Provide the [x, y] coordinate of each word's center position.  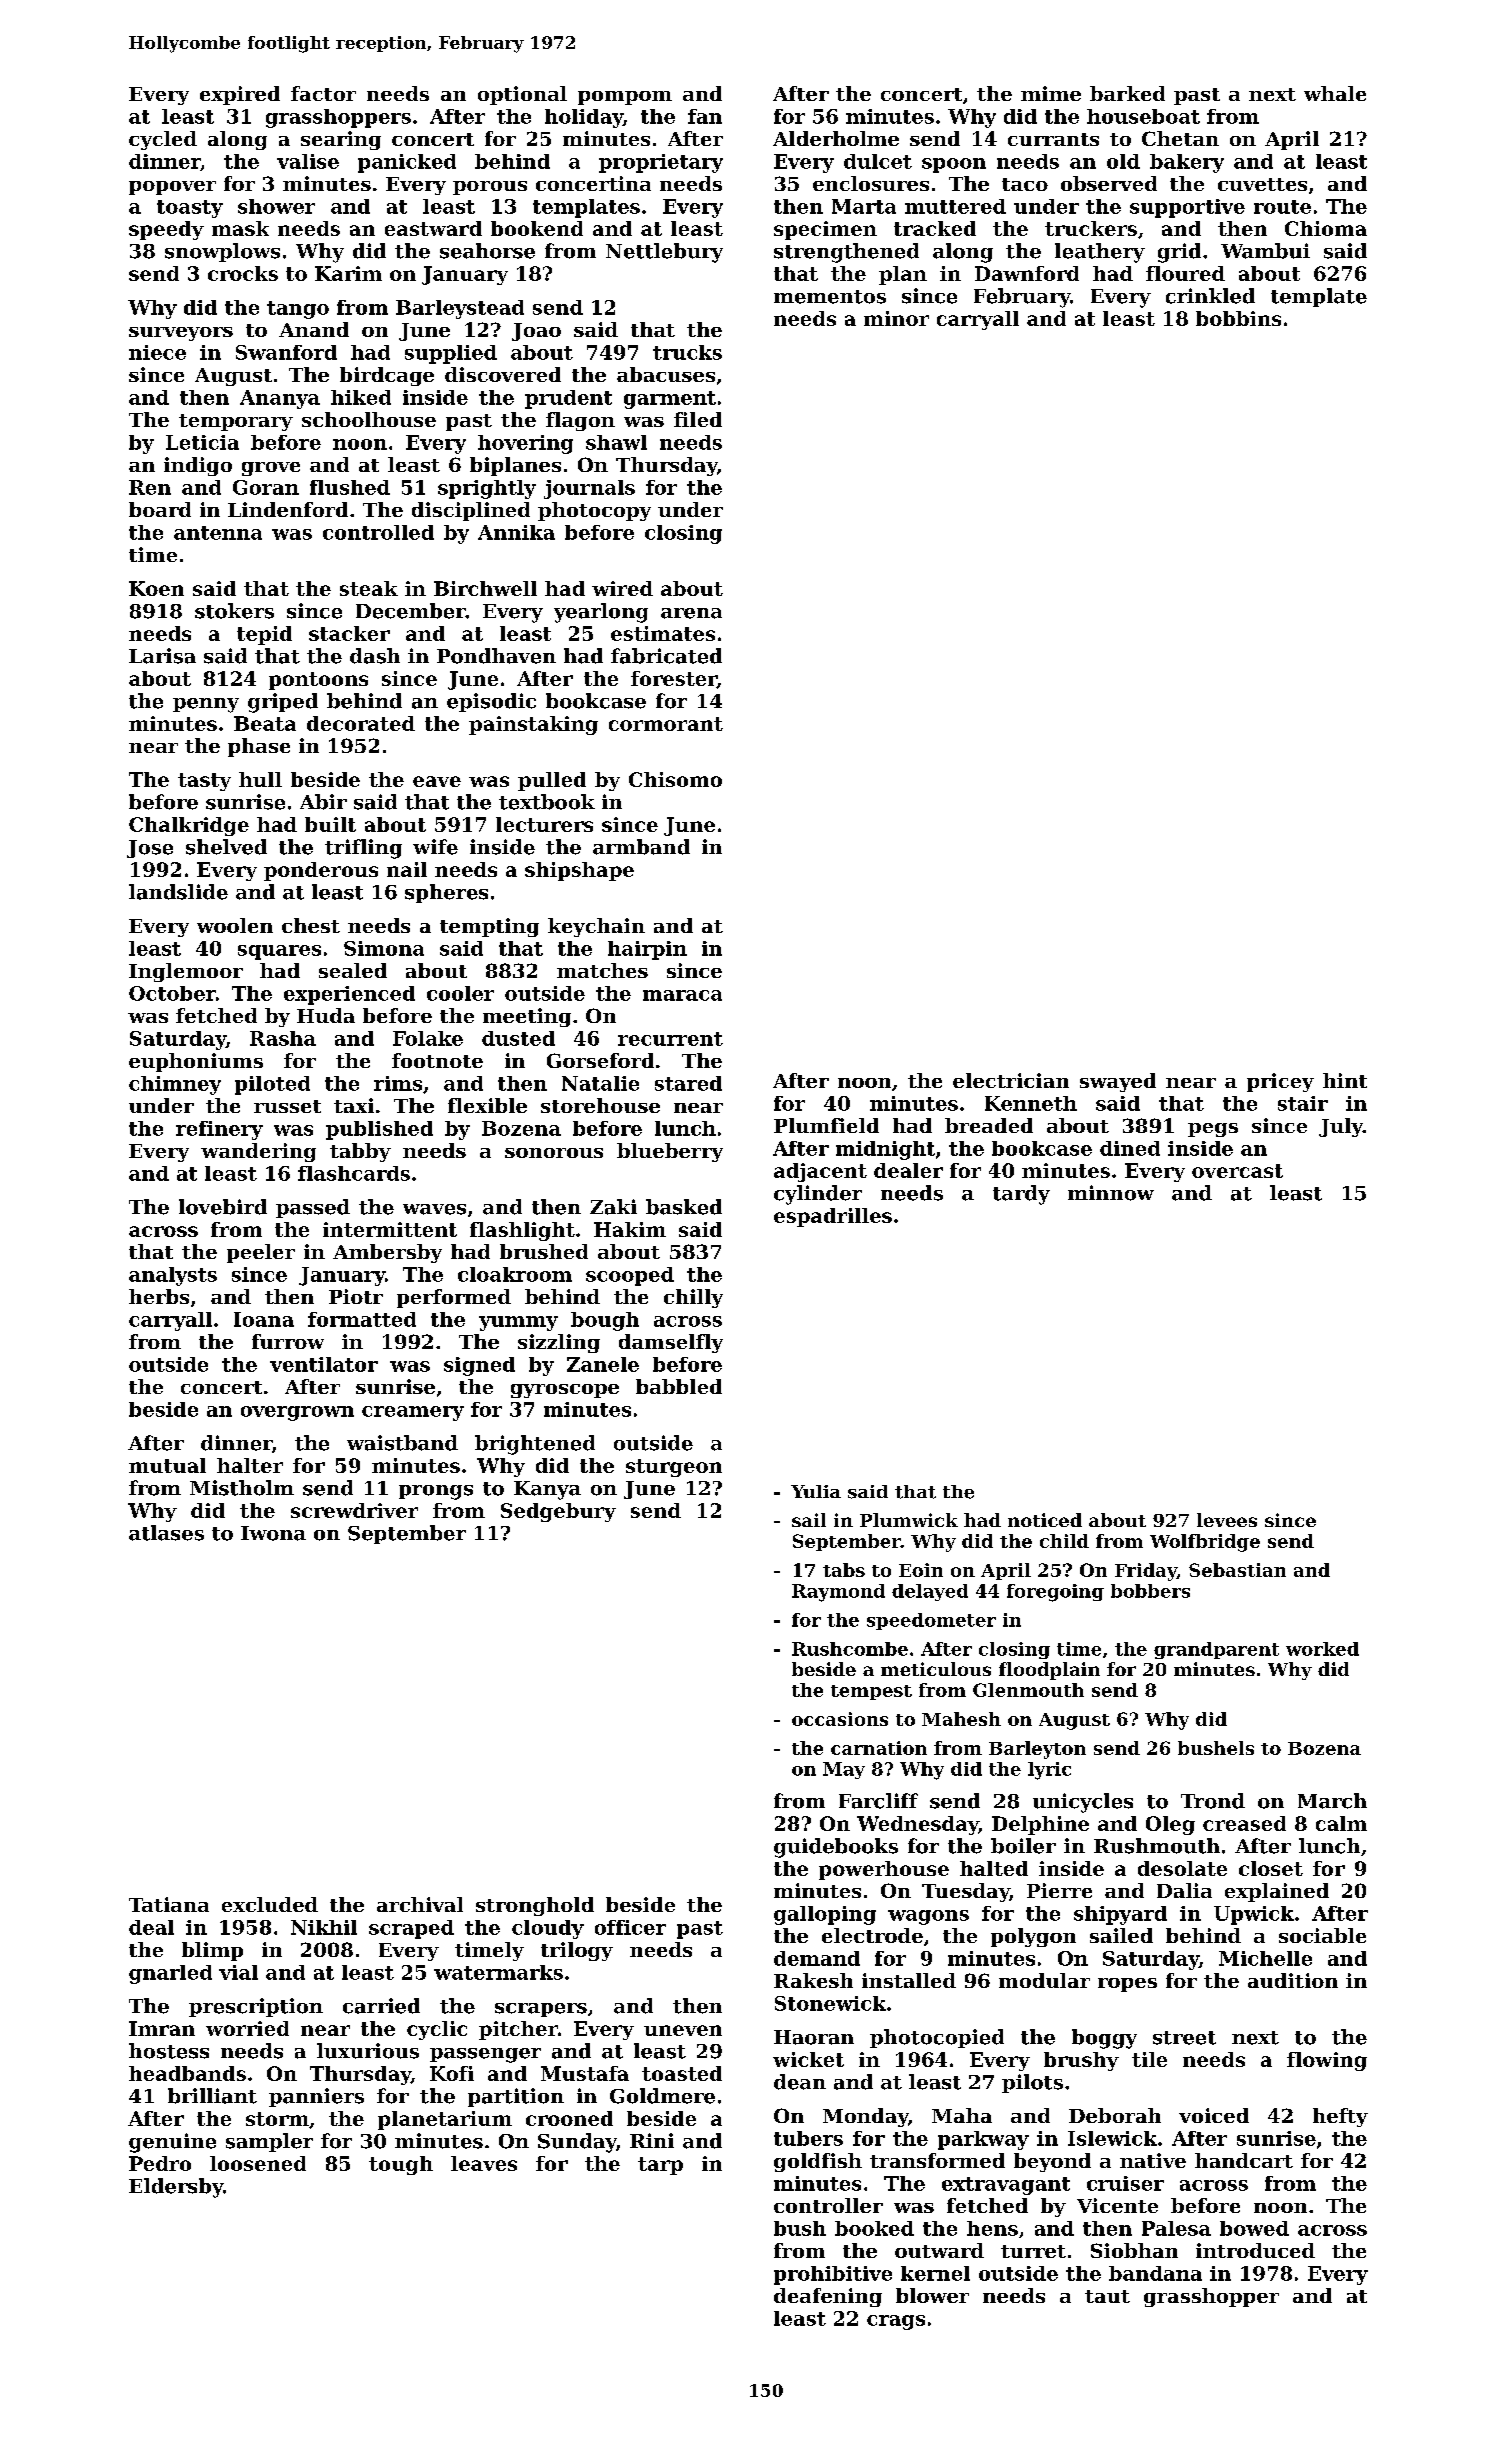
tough [401, 2165]
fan [705, 116]
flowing [1327, 2061]
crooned [569, 2118]
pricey [1280, 1082]
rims [398, 1083]
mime [1051, 93]
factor [323, 93]
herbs [159, 1296]
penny [206, 705]
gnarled [170, 1974]
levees [1227, 1520]
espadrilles [833, 1217]
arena [691, 613]
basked [684, 1207]
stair [1303, 1103]
